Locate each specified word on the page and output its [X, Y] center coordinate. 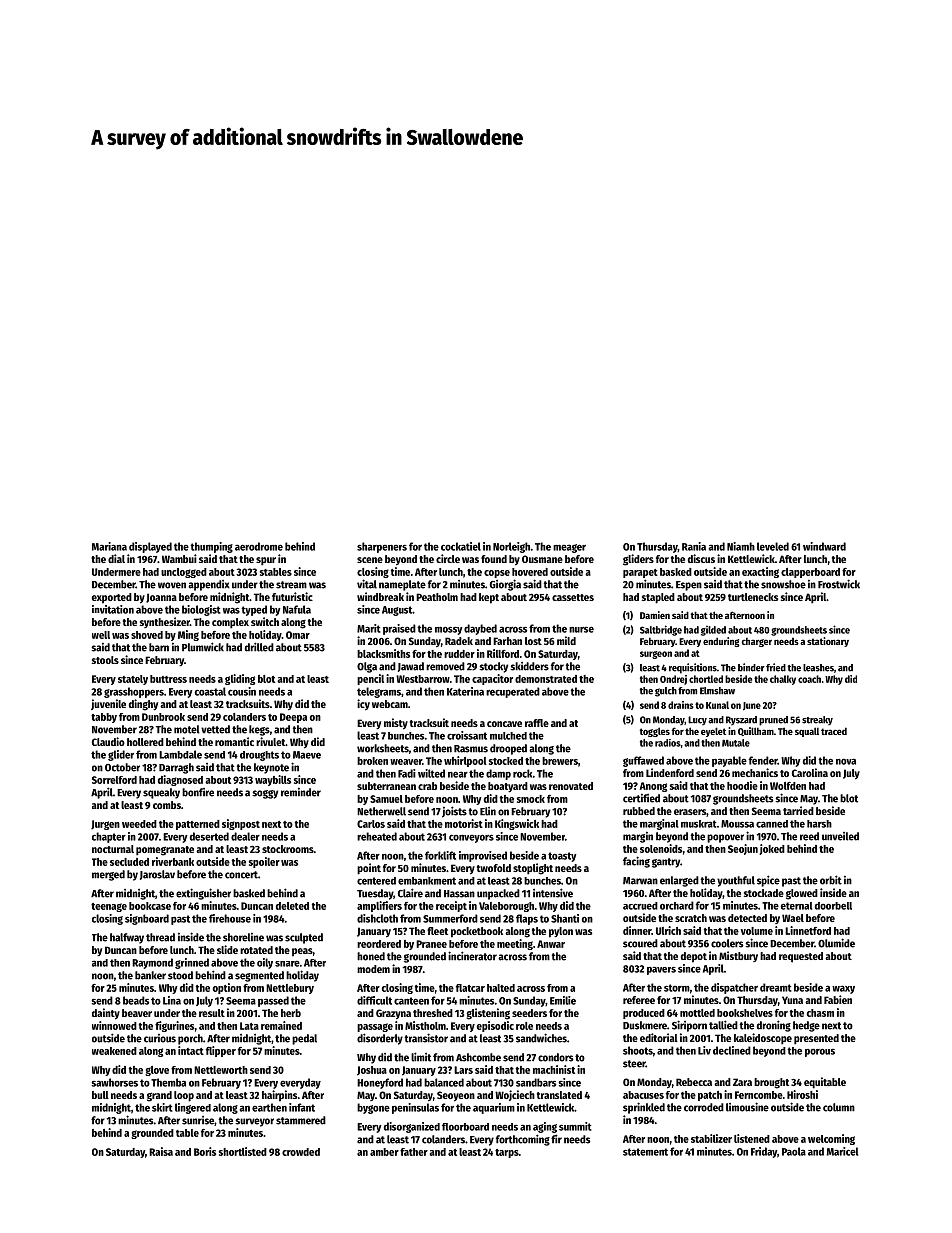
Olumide [836, 943]
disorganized [412, 1127]
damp [498, 774]
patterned [198, 825]
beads [136, 1000]
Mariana [109, 546]
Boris [205, 1151]
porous [820, 1053]
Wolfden [788, 786]
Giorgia [505, 585]
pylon [561, 932]
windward [824, 546]
